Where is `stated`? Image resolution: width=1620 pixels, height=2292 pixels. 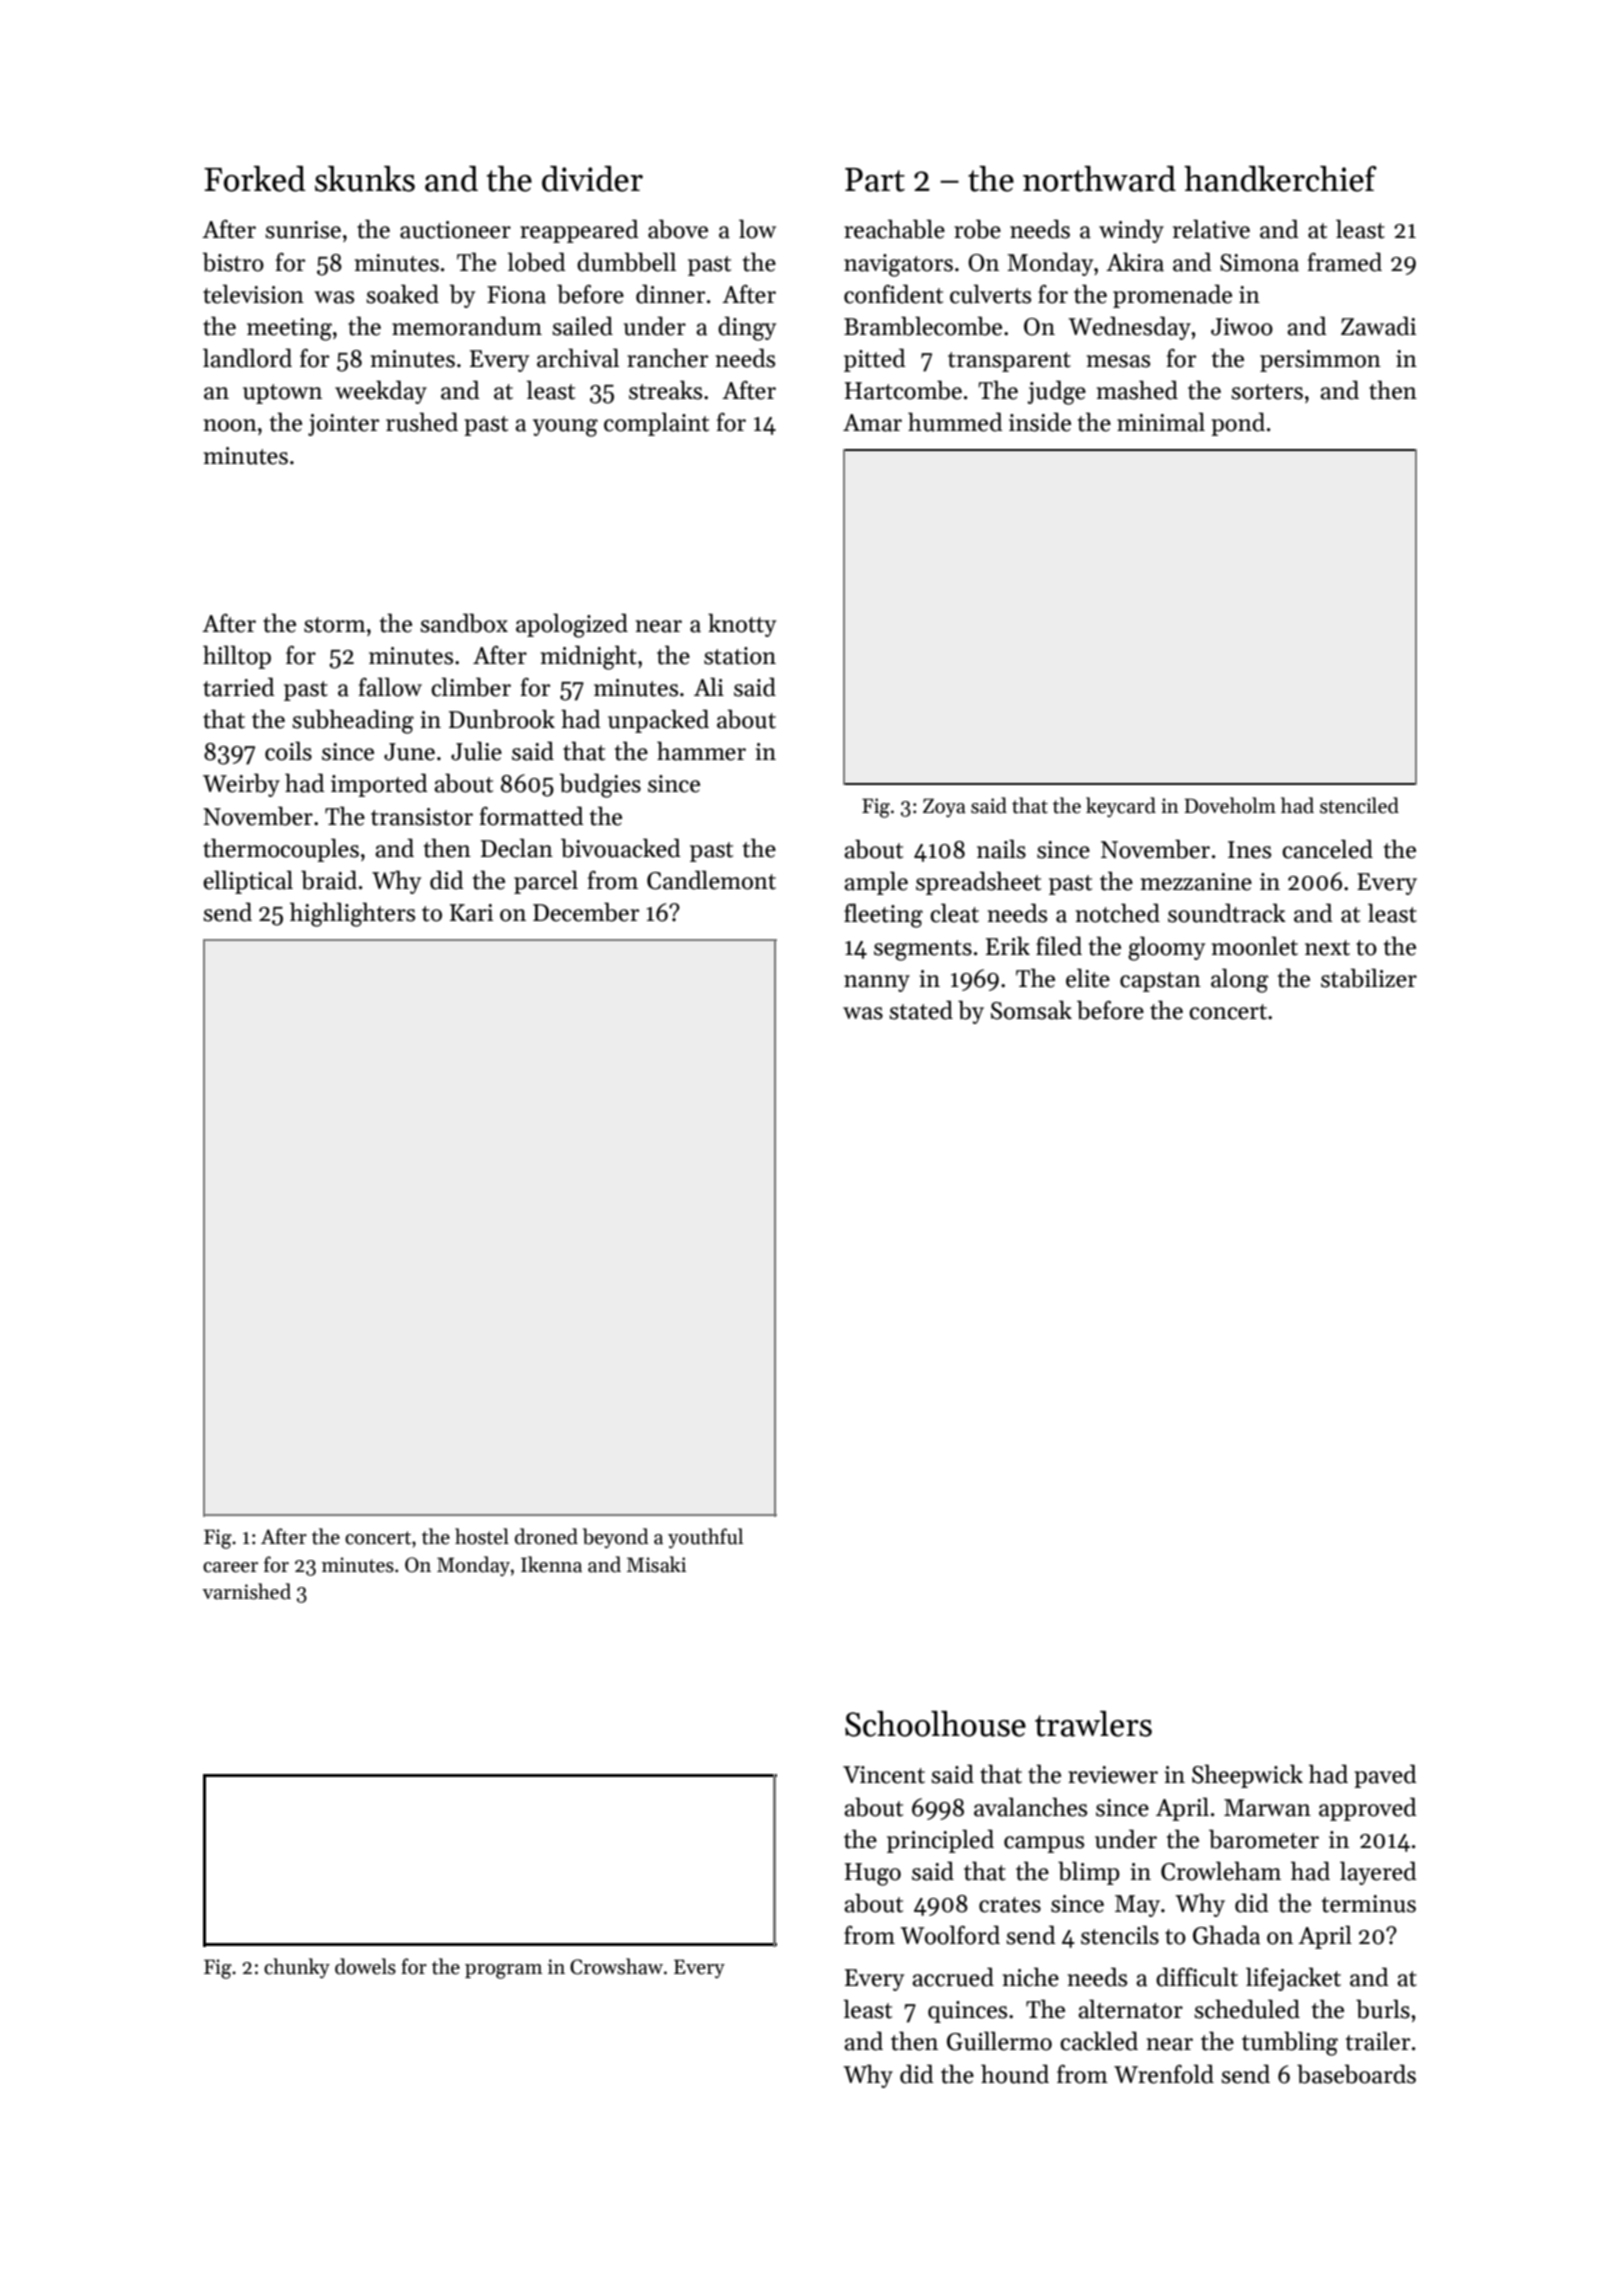 stated is located at coordinates (921, 1010).
